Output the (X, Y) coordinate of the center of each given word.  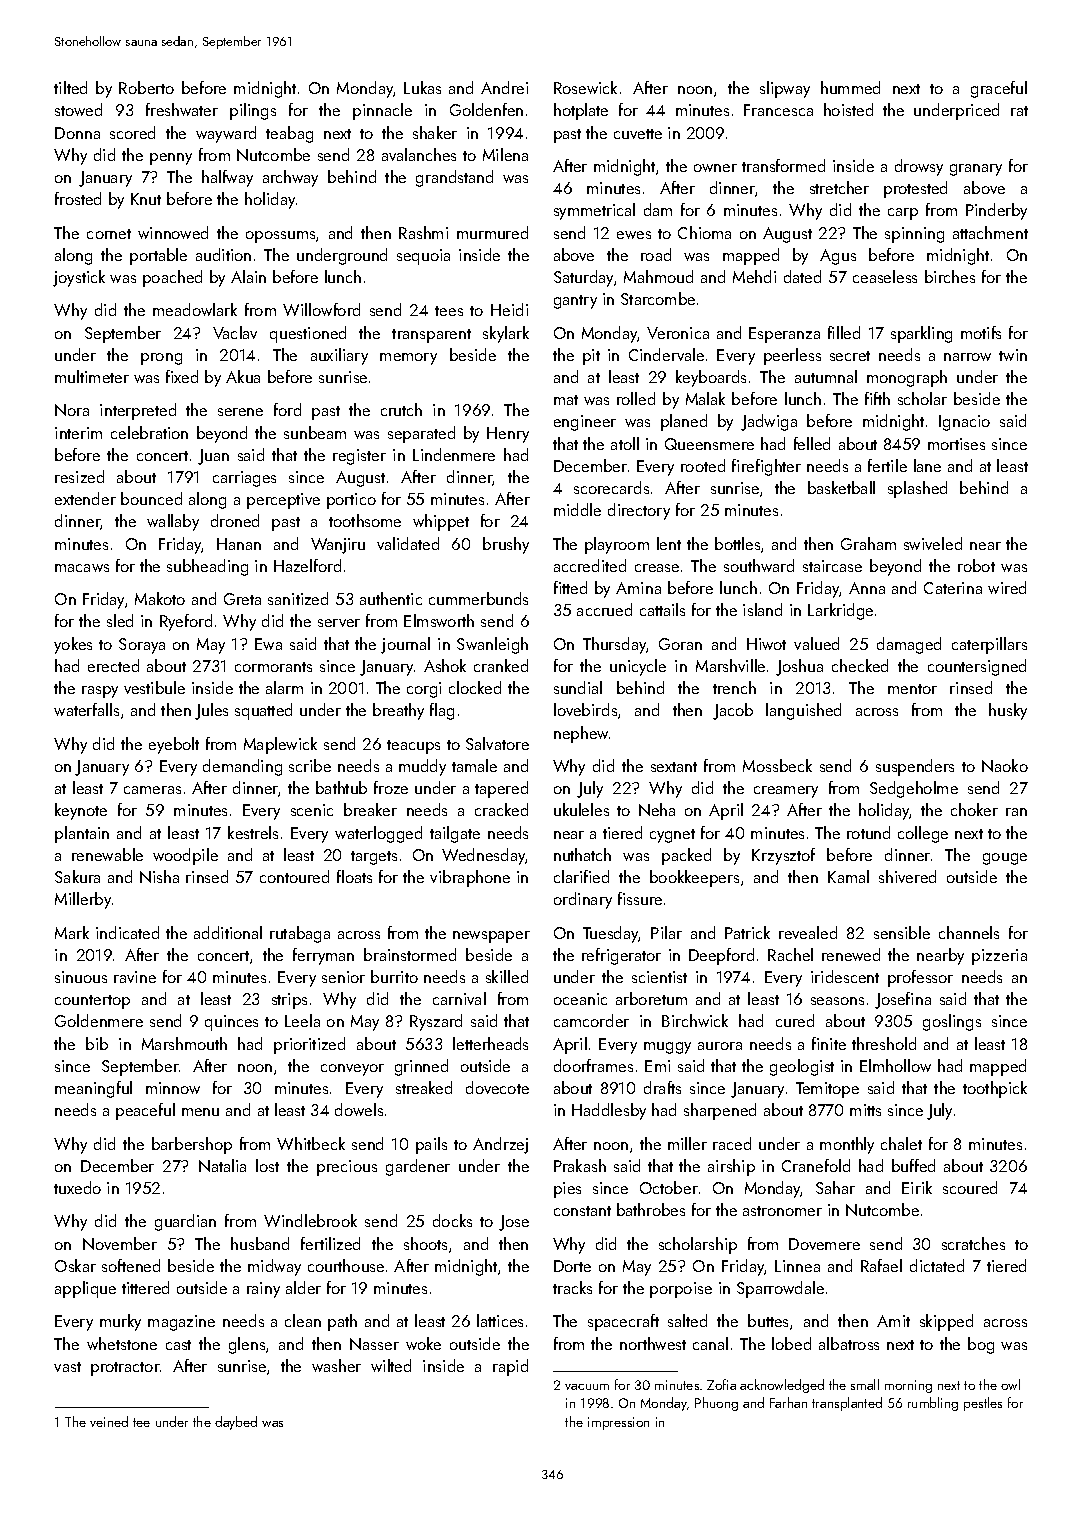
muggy (667, 1048)
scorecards (611, 487)
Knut (146, 199)
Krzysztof (783, 856)
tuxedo (77, 1187)
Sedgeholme (914, 789)
